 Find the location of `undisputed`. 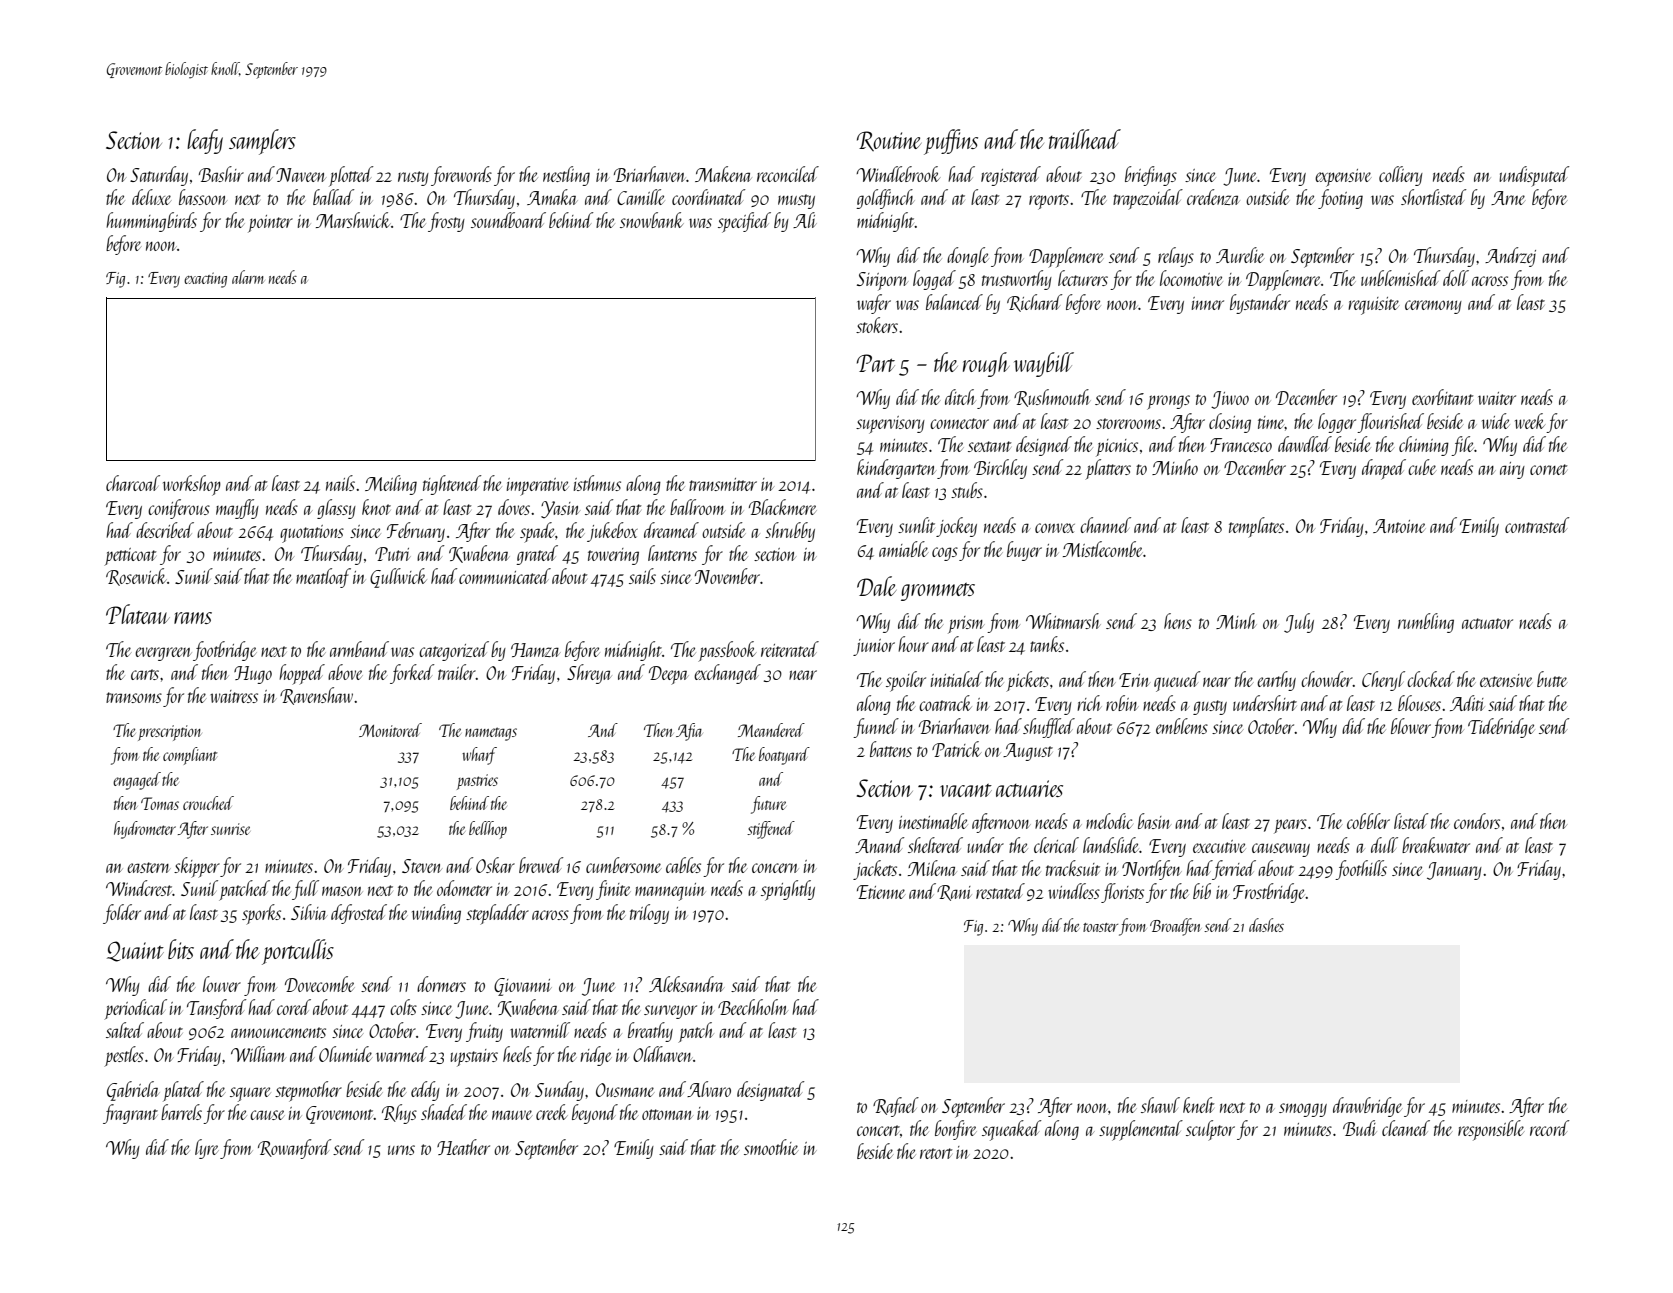

undisputed is located at coordinates (1534, 176).
